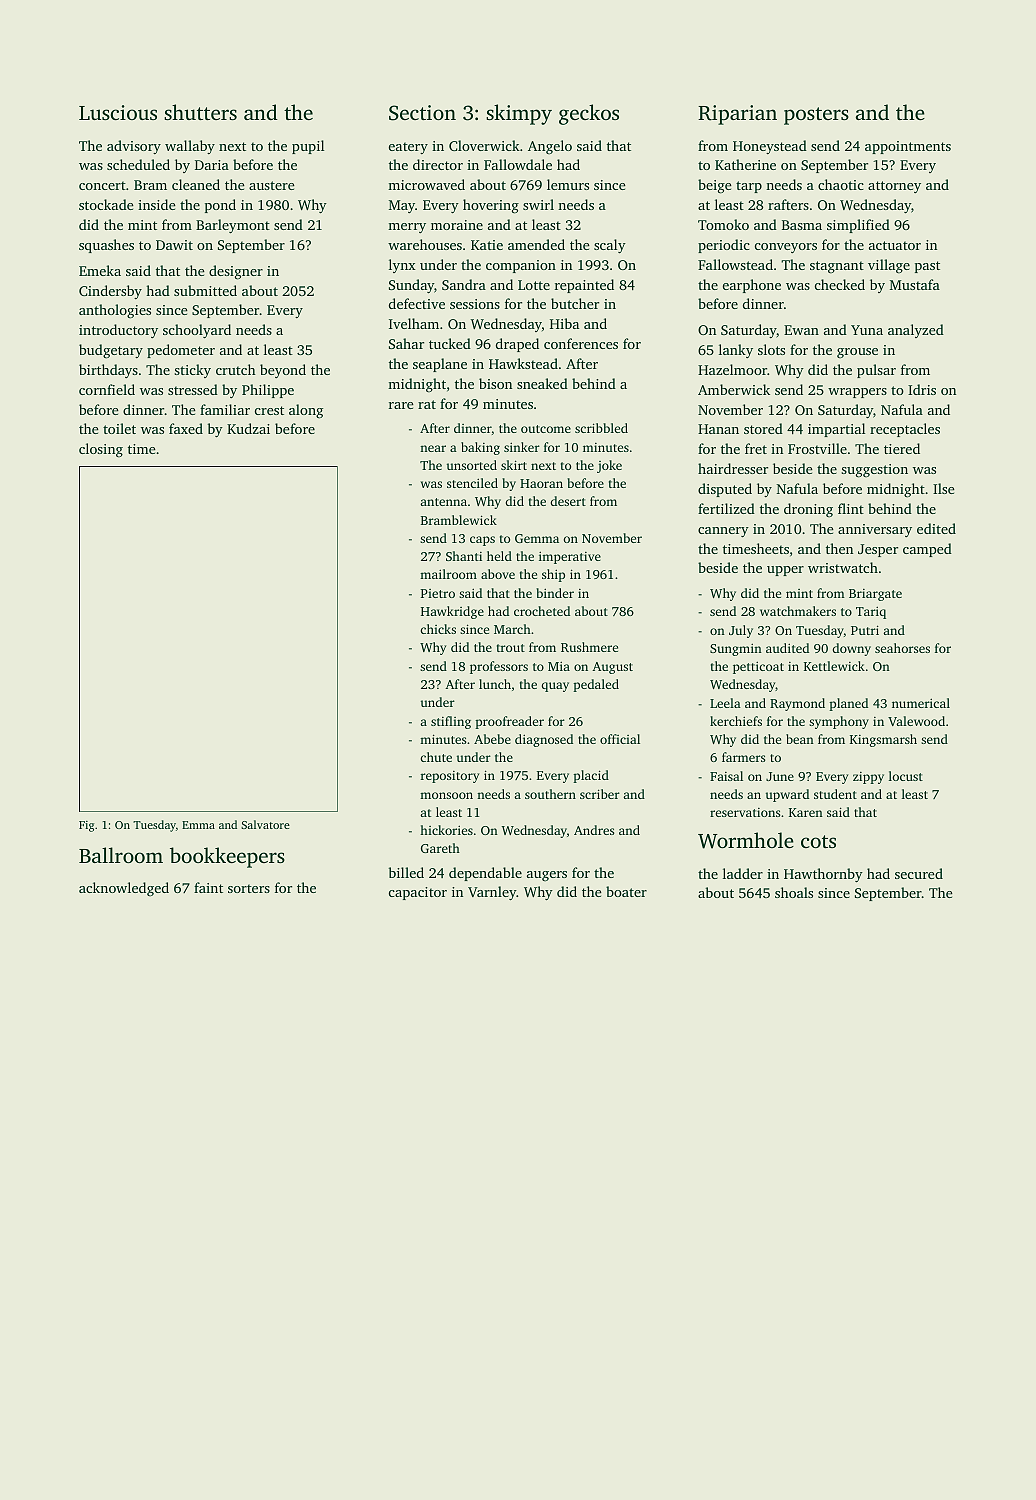 The height and width of the screenshot is (1500, 1036). Describe the element at coordinates (816, 116) in the screenshot. I see `posters` at that location.
